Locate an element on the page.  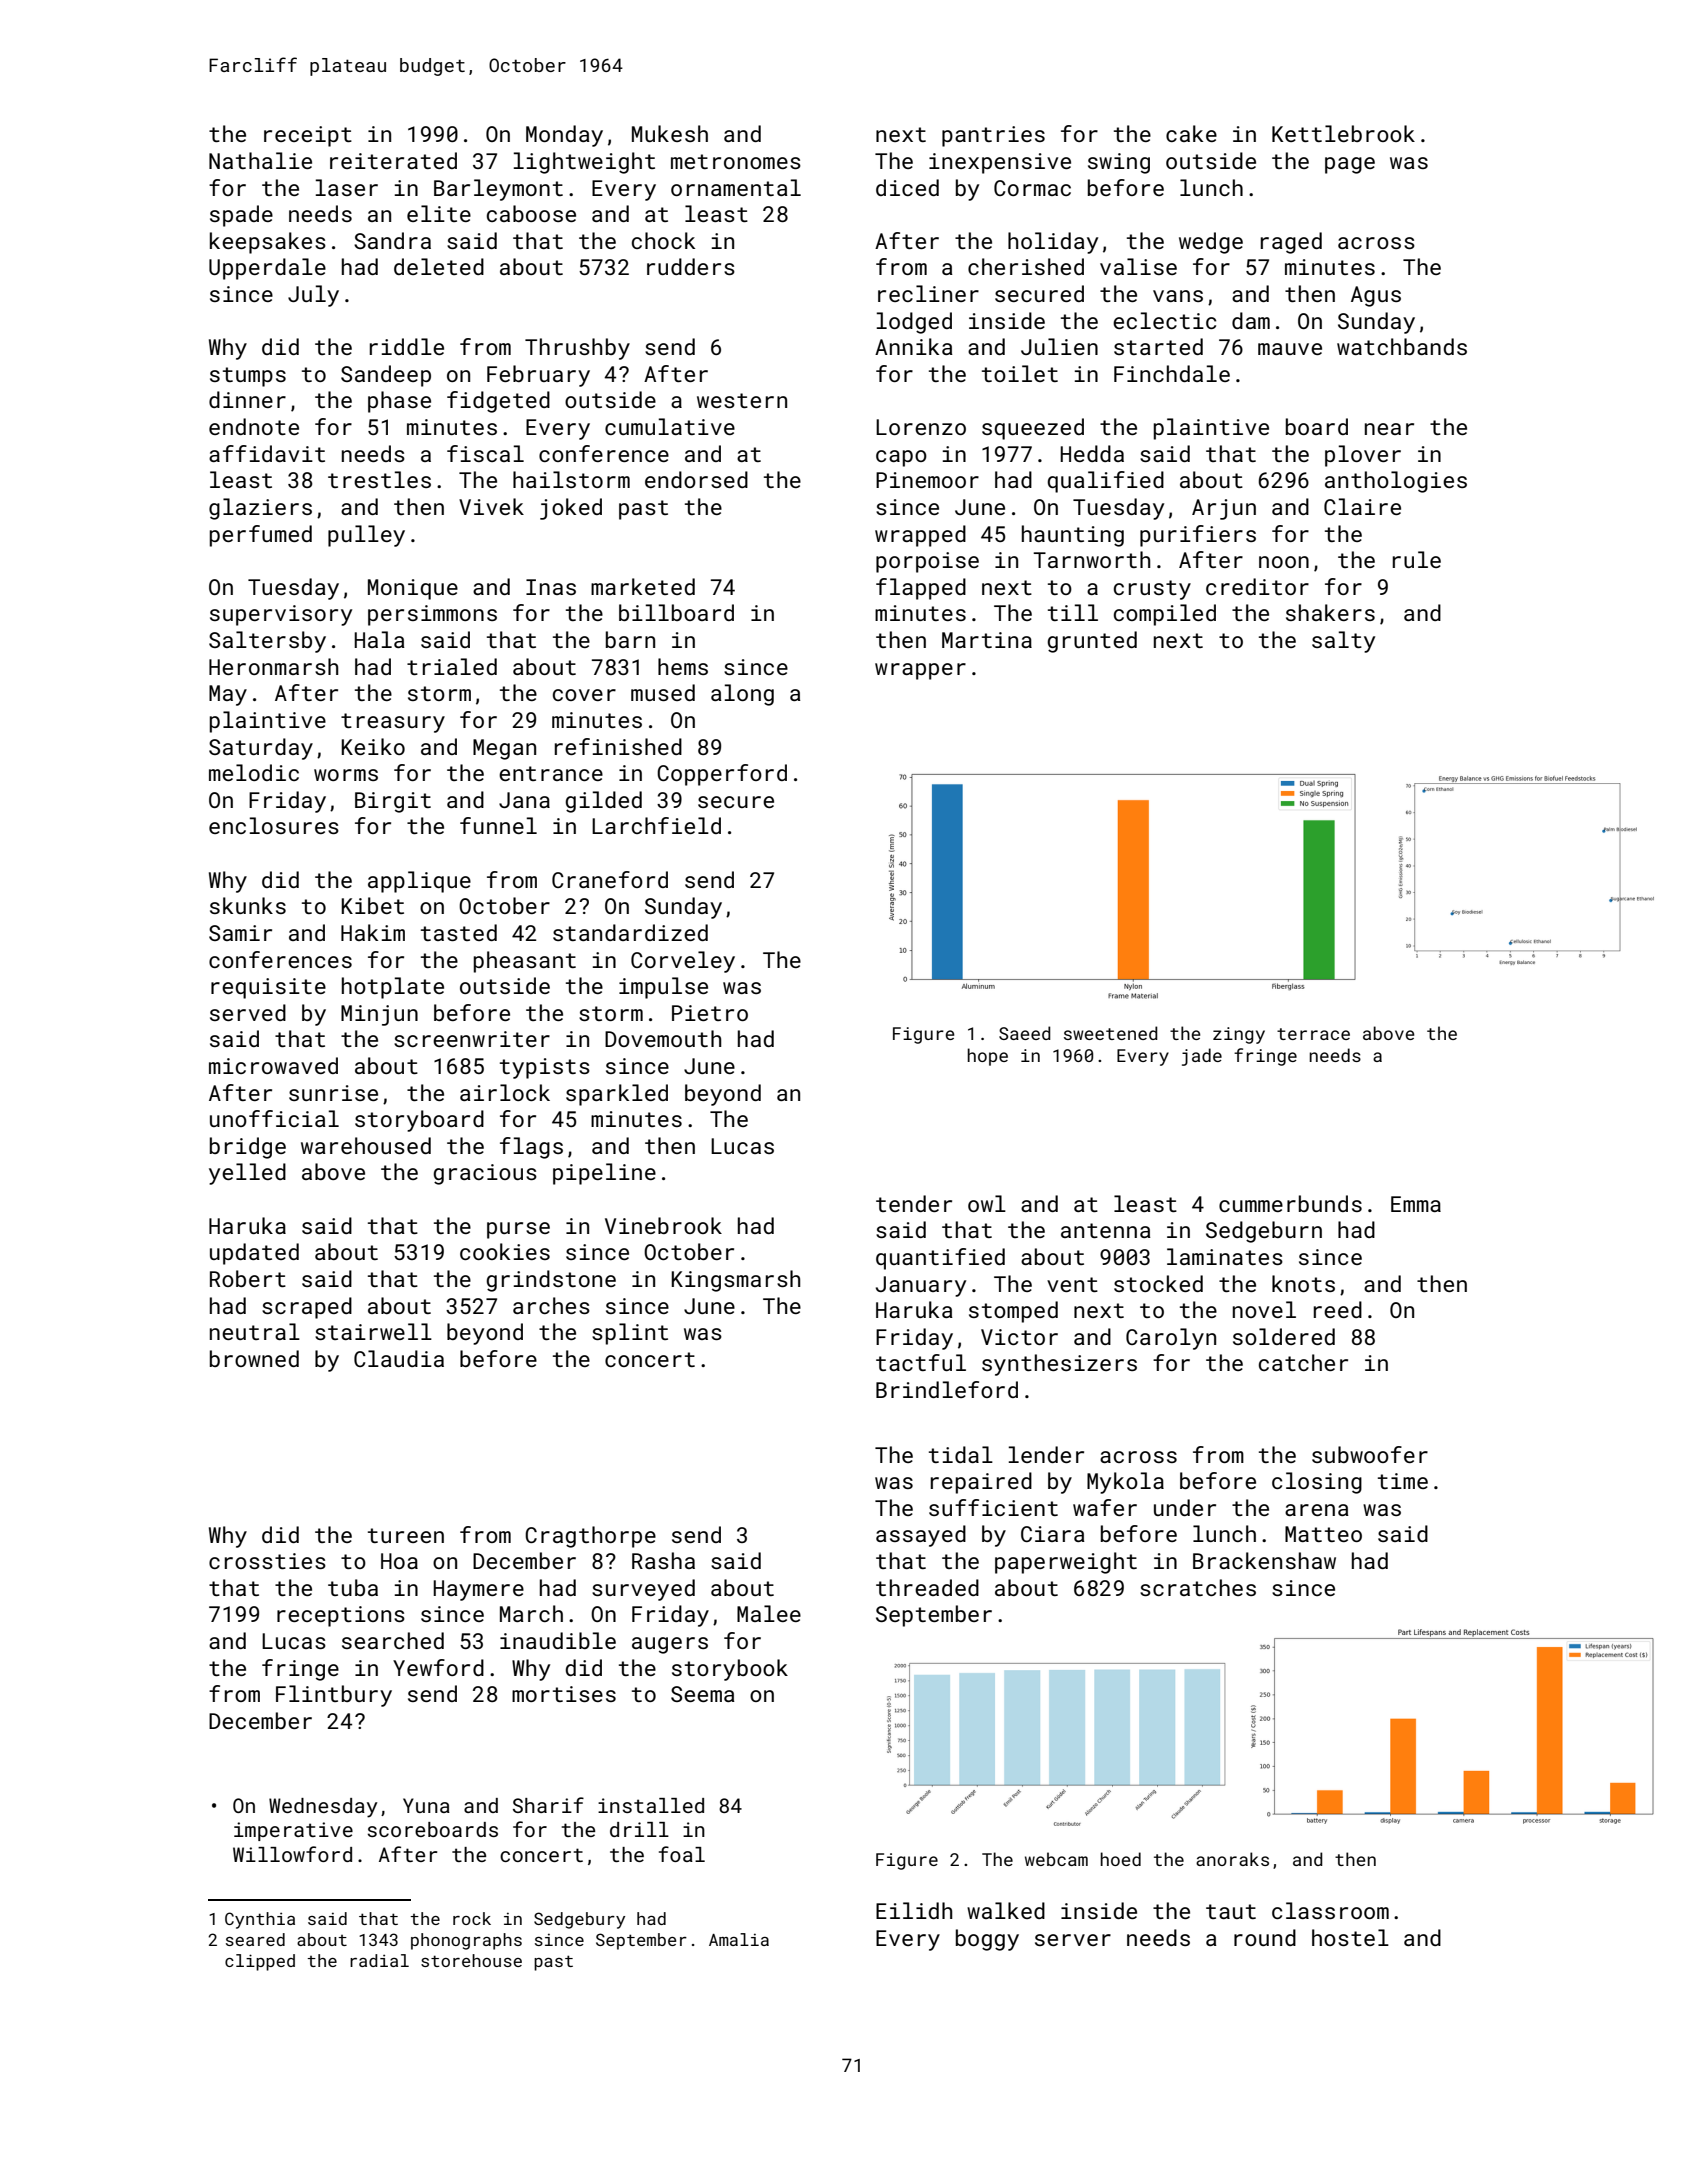
rule is located at coordinates (1417, 559).
